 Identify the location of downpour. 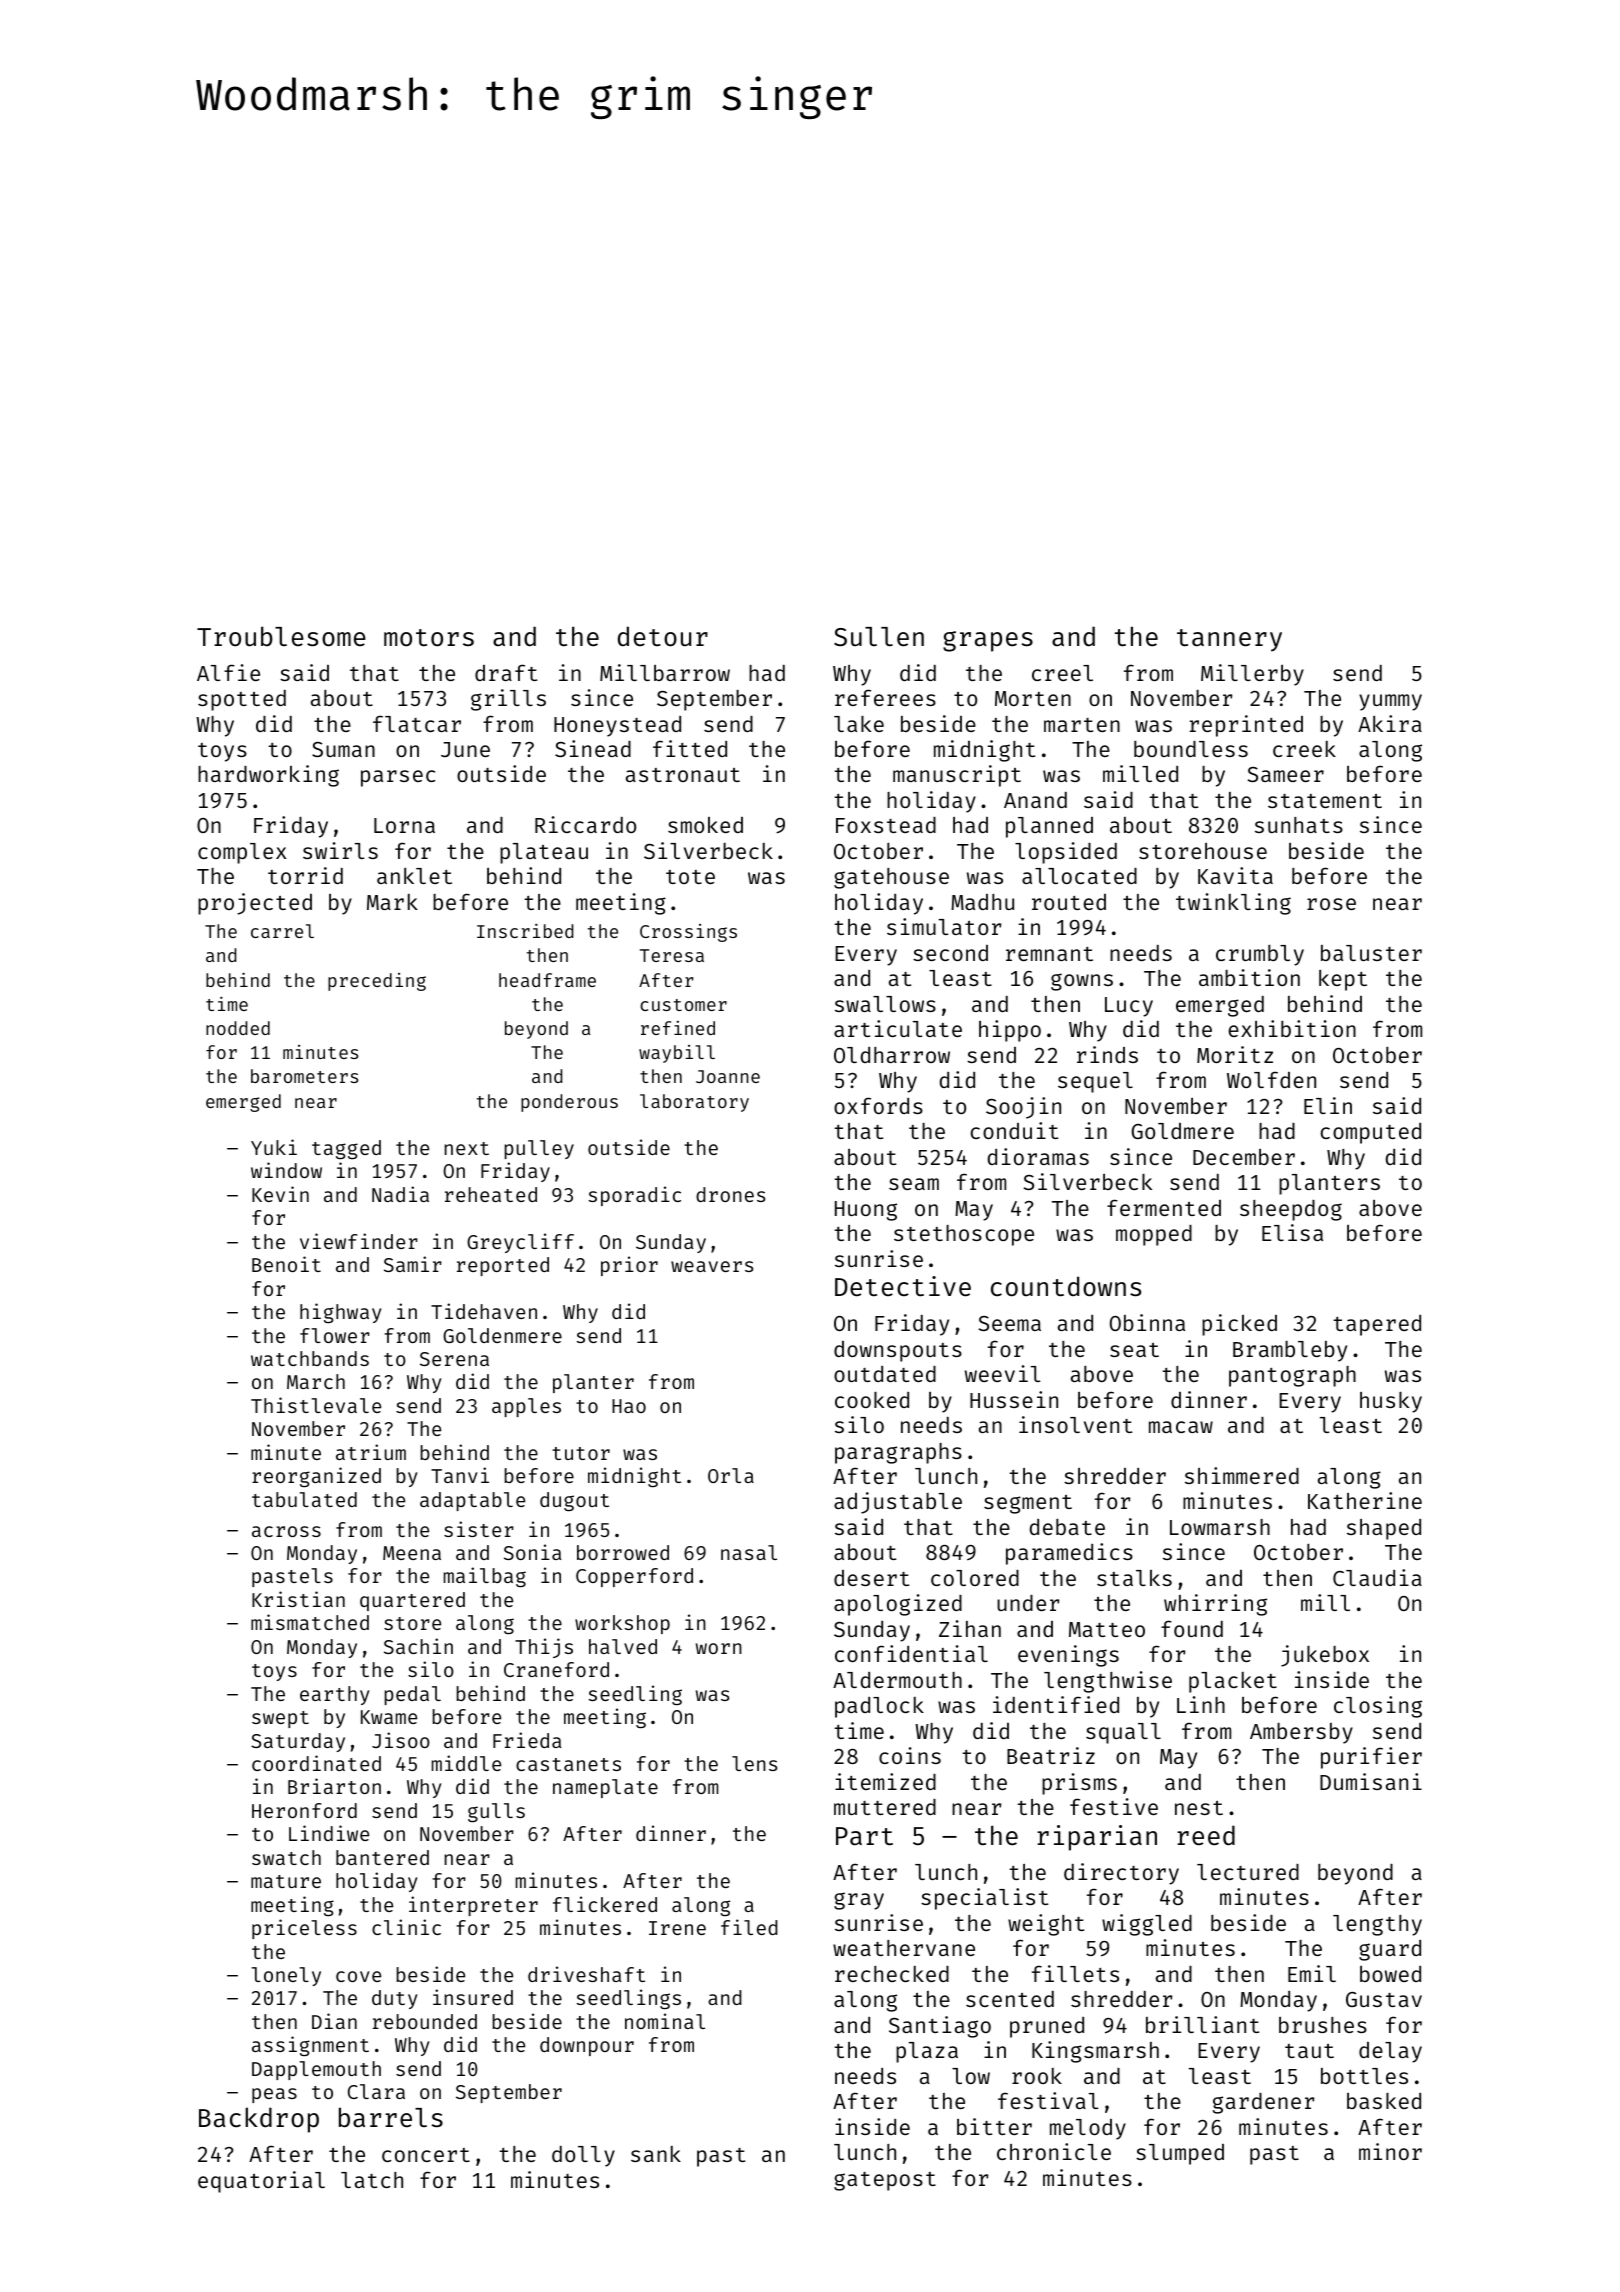
(587, 2046).
